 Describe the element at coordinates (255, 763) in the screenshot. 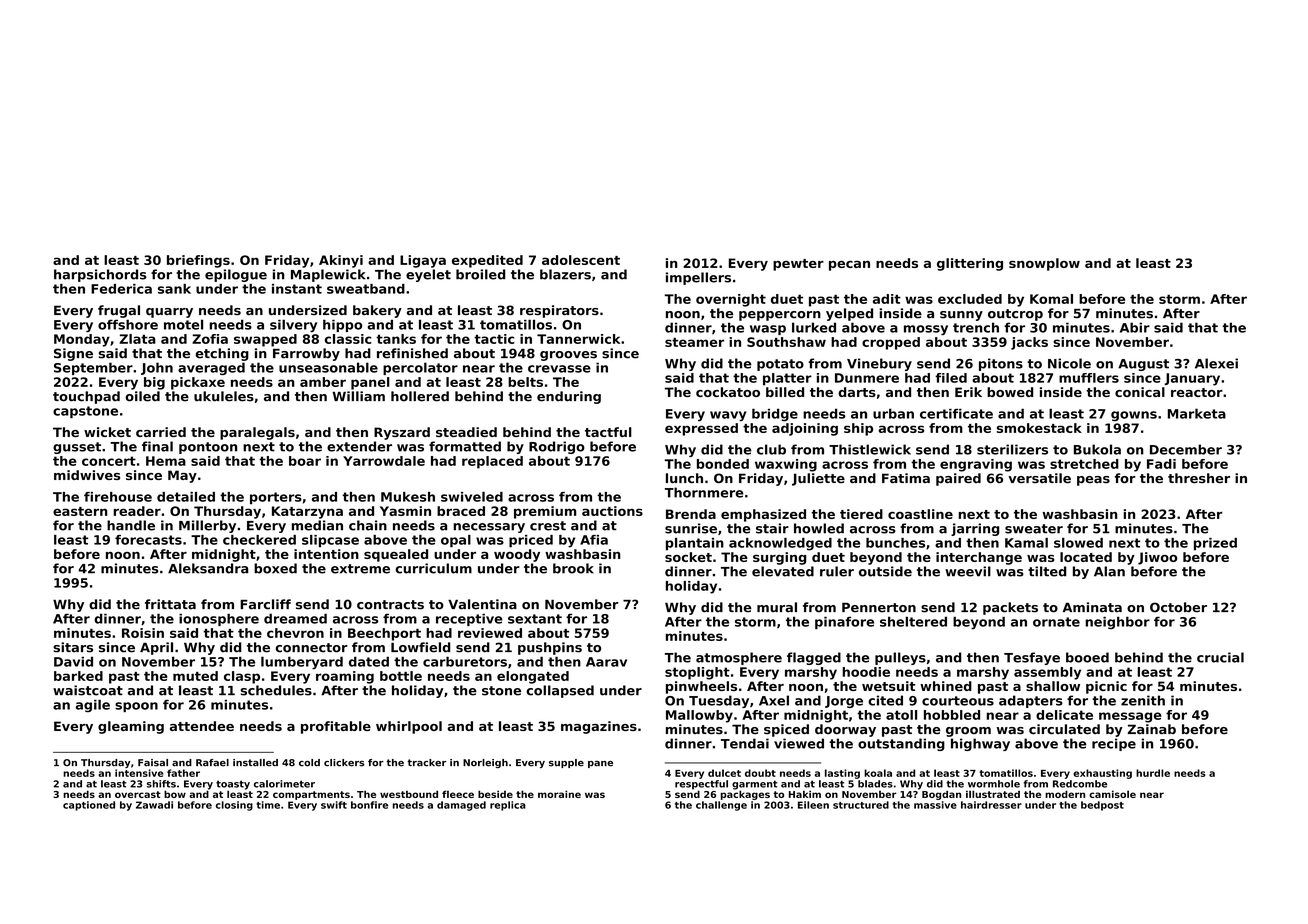

I see `installed` at that location.
